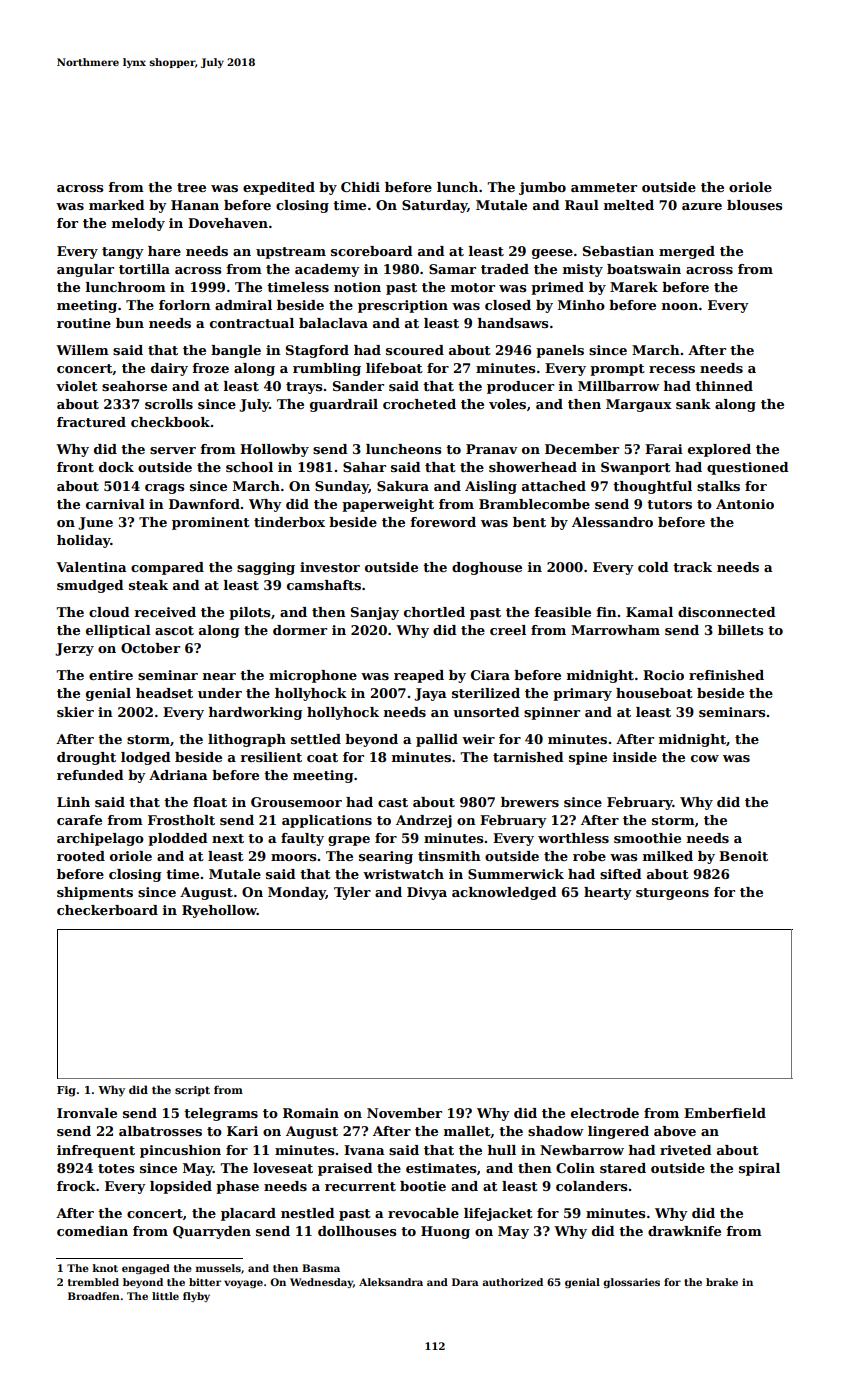  I want to click on showerhead, so click(533, 467).
